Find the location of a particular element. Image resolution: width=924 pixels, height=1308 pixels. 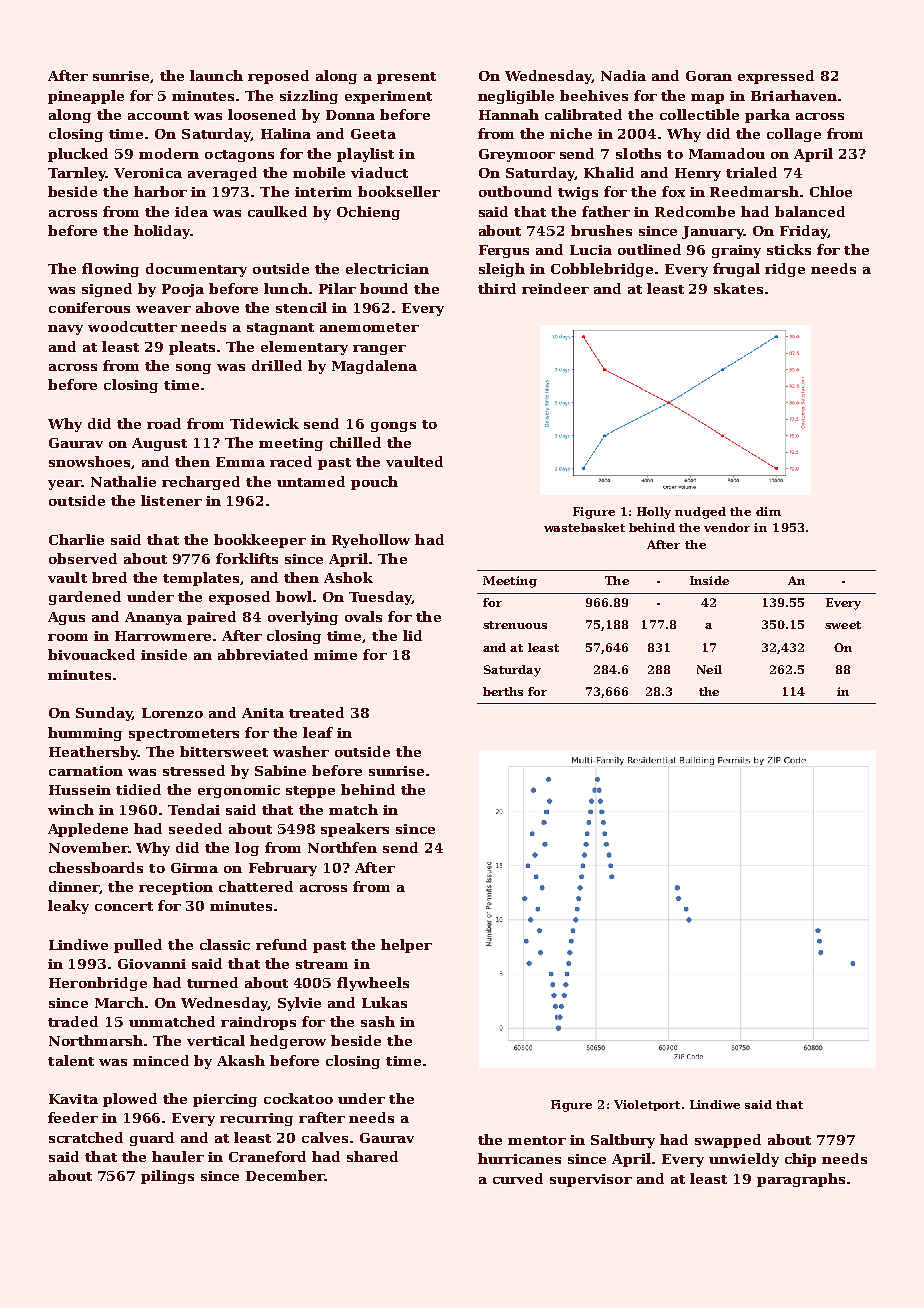

present is located at coordinates (406, 78).
